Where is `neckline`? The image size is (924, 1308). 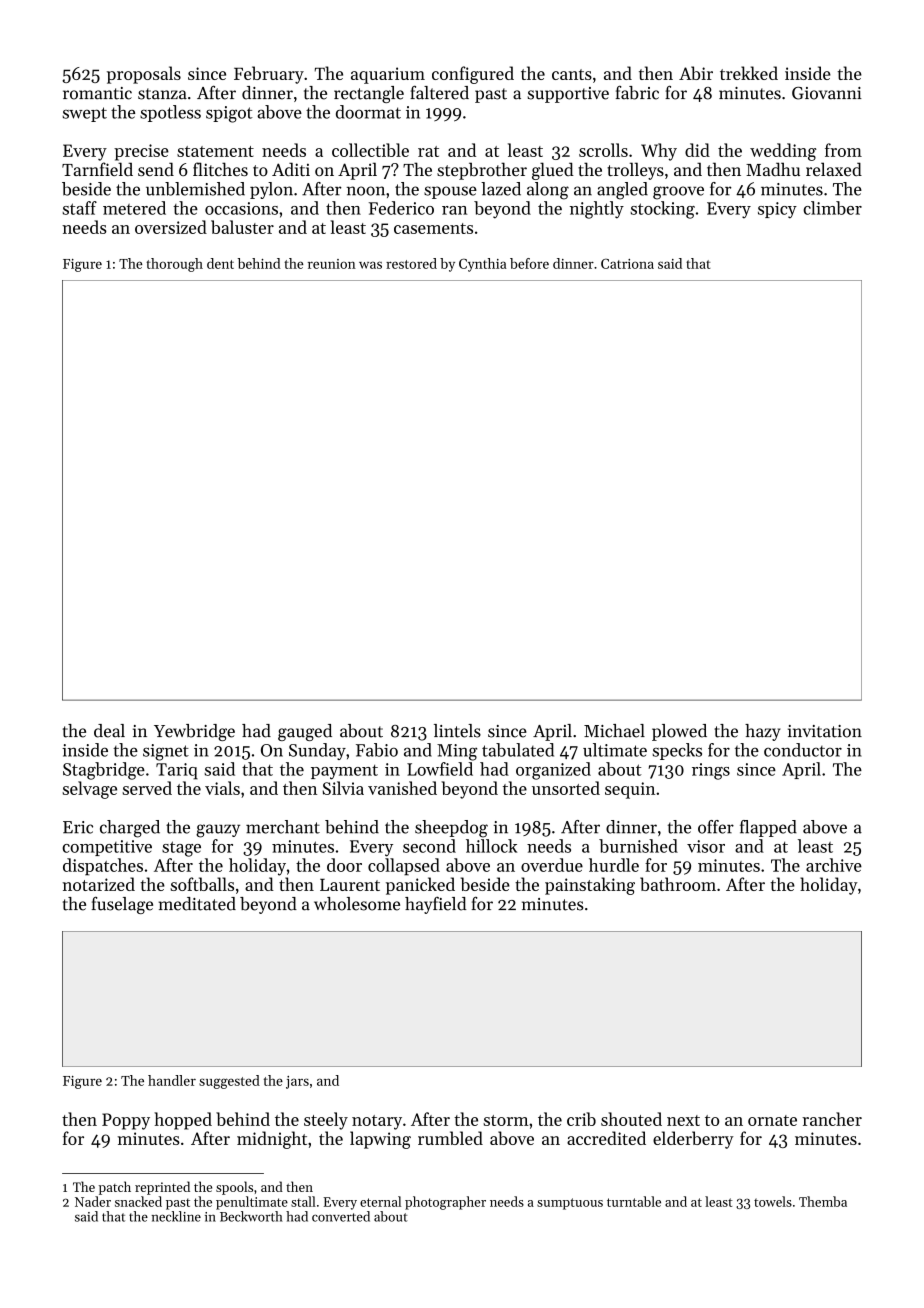
neckline is located at coordinates (176, 1216).
